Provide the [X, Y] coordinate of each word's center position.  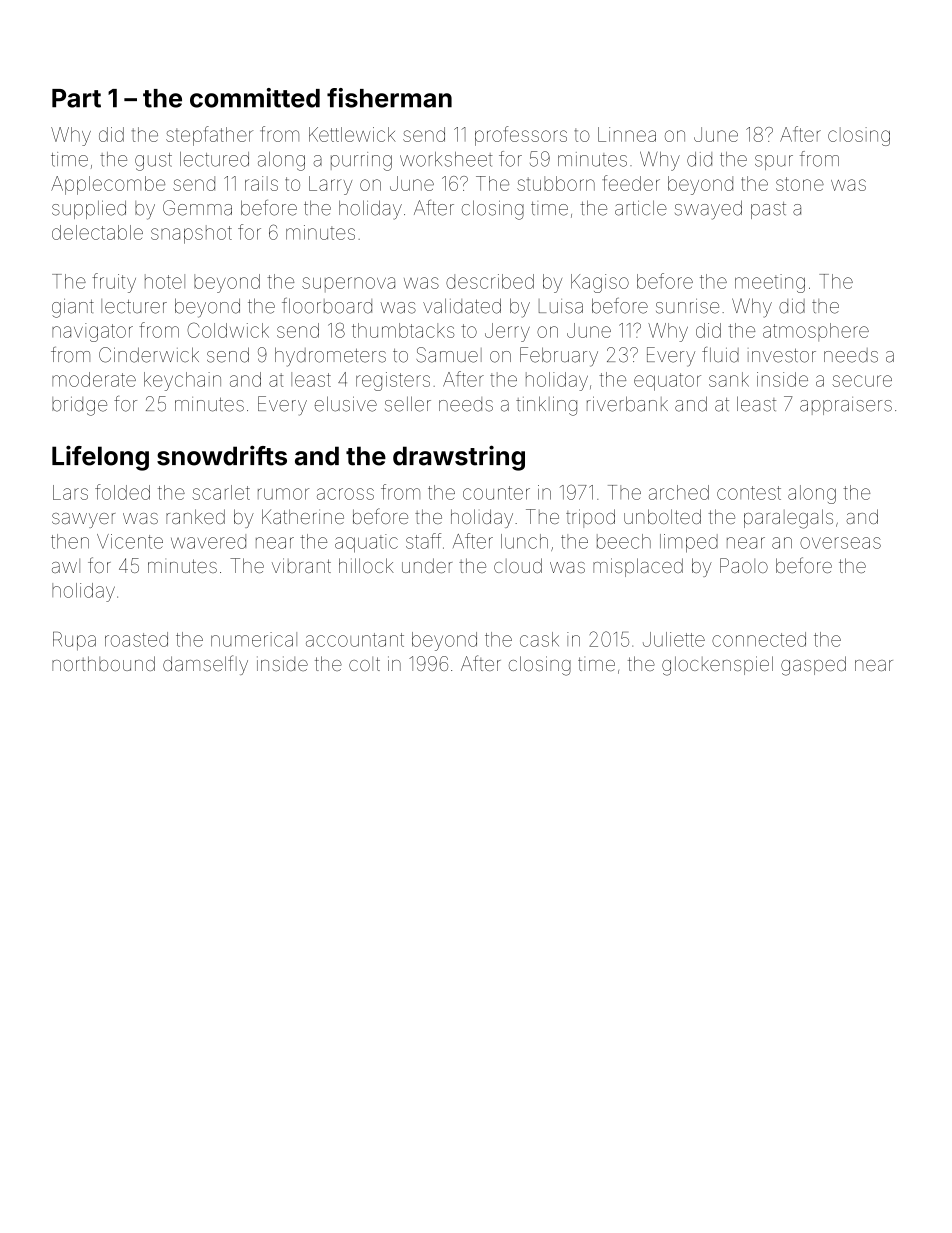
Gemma [197, 208]
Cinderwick [149, 355]
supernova [348, 284]
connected [759, 639]
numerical [254, 639]
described [490, 281]
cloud [518, 565]
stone [800, 184]
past [768, 210]
